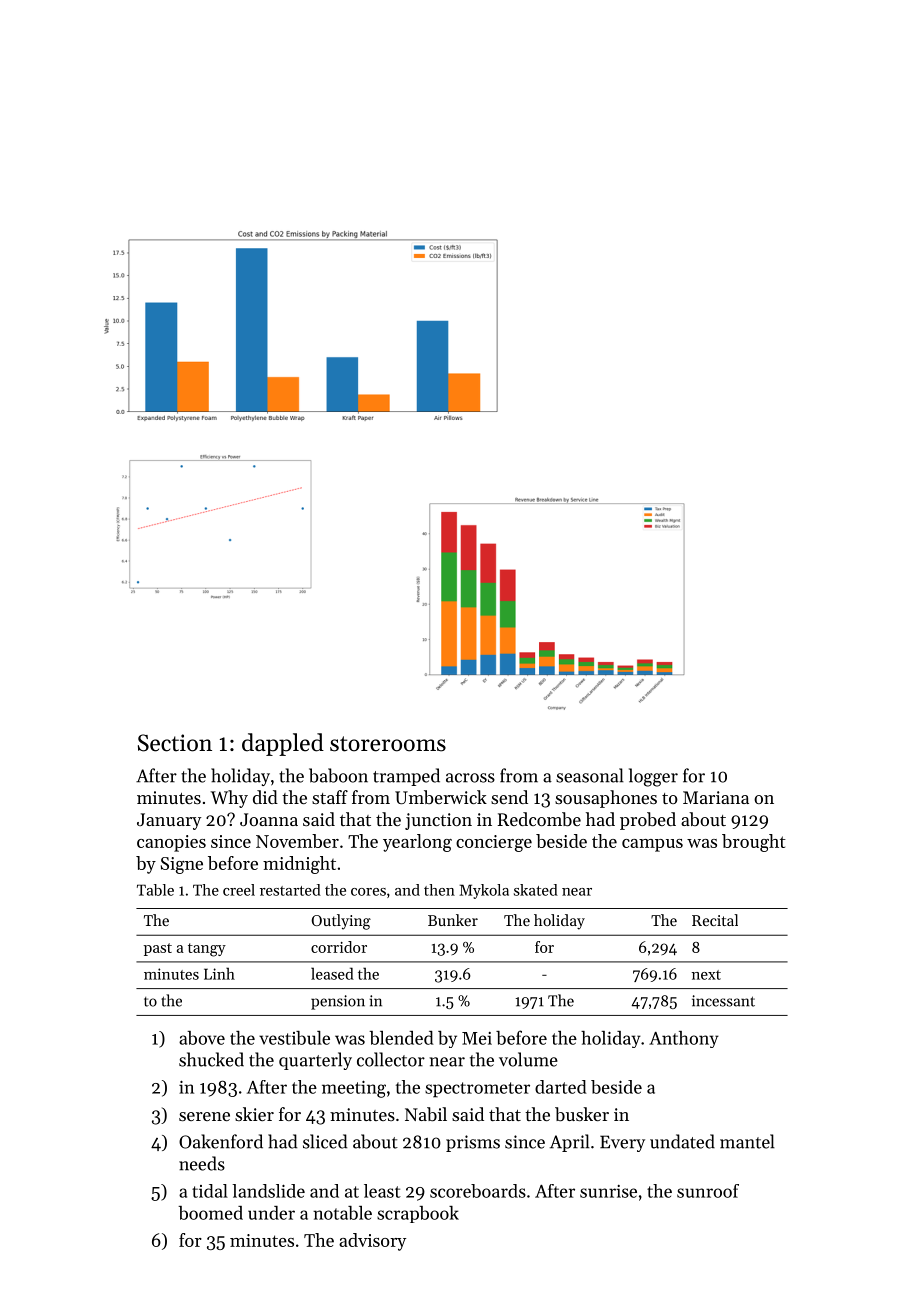 This image has height=1314, width=924. What do you see at coordinates (382, 1191) in the image?
I see `least` at bounding box center [382, 1191].
